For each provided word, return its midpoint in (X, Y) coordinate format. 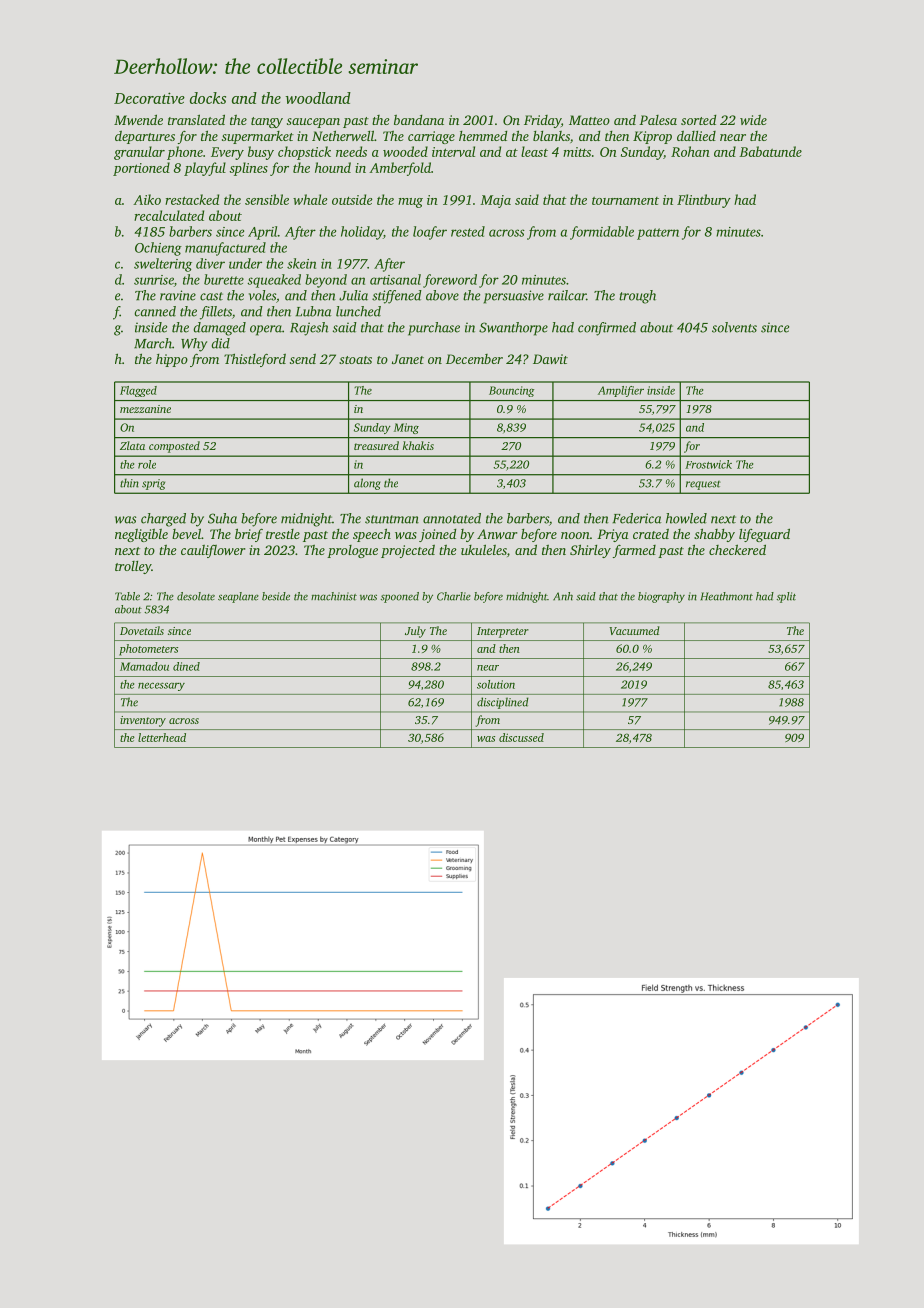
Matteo (589, 120)
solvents (734, 327)
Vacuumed (634, 630)
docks (208, 98)
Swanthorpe (513, 329)
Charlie (454, 596)
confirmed (607, 329)
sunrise (154, 280)
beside (276, 596)
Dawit (550, 359)
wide (753, 120)
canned (155, 311)
